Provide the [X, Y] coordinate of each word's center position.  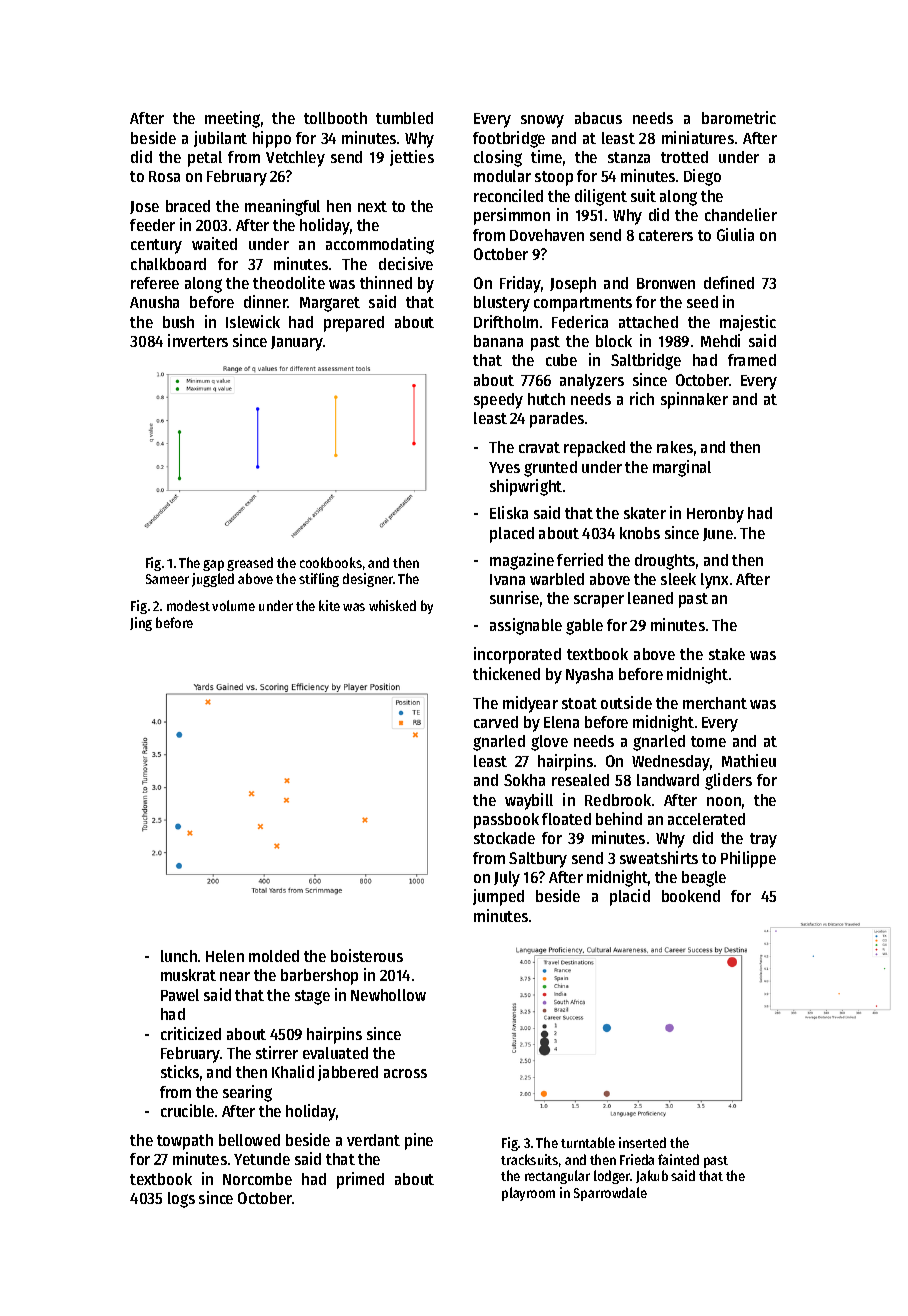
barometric [739, 117]
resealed [580, 780]
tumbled [404, 118]
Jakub [652, 1176]
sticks [180, 1071]
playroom [528, 1194]
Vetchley [295, 159]
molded [274, 956]
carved [496, 722]
